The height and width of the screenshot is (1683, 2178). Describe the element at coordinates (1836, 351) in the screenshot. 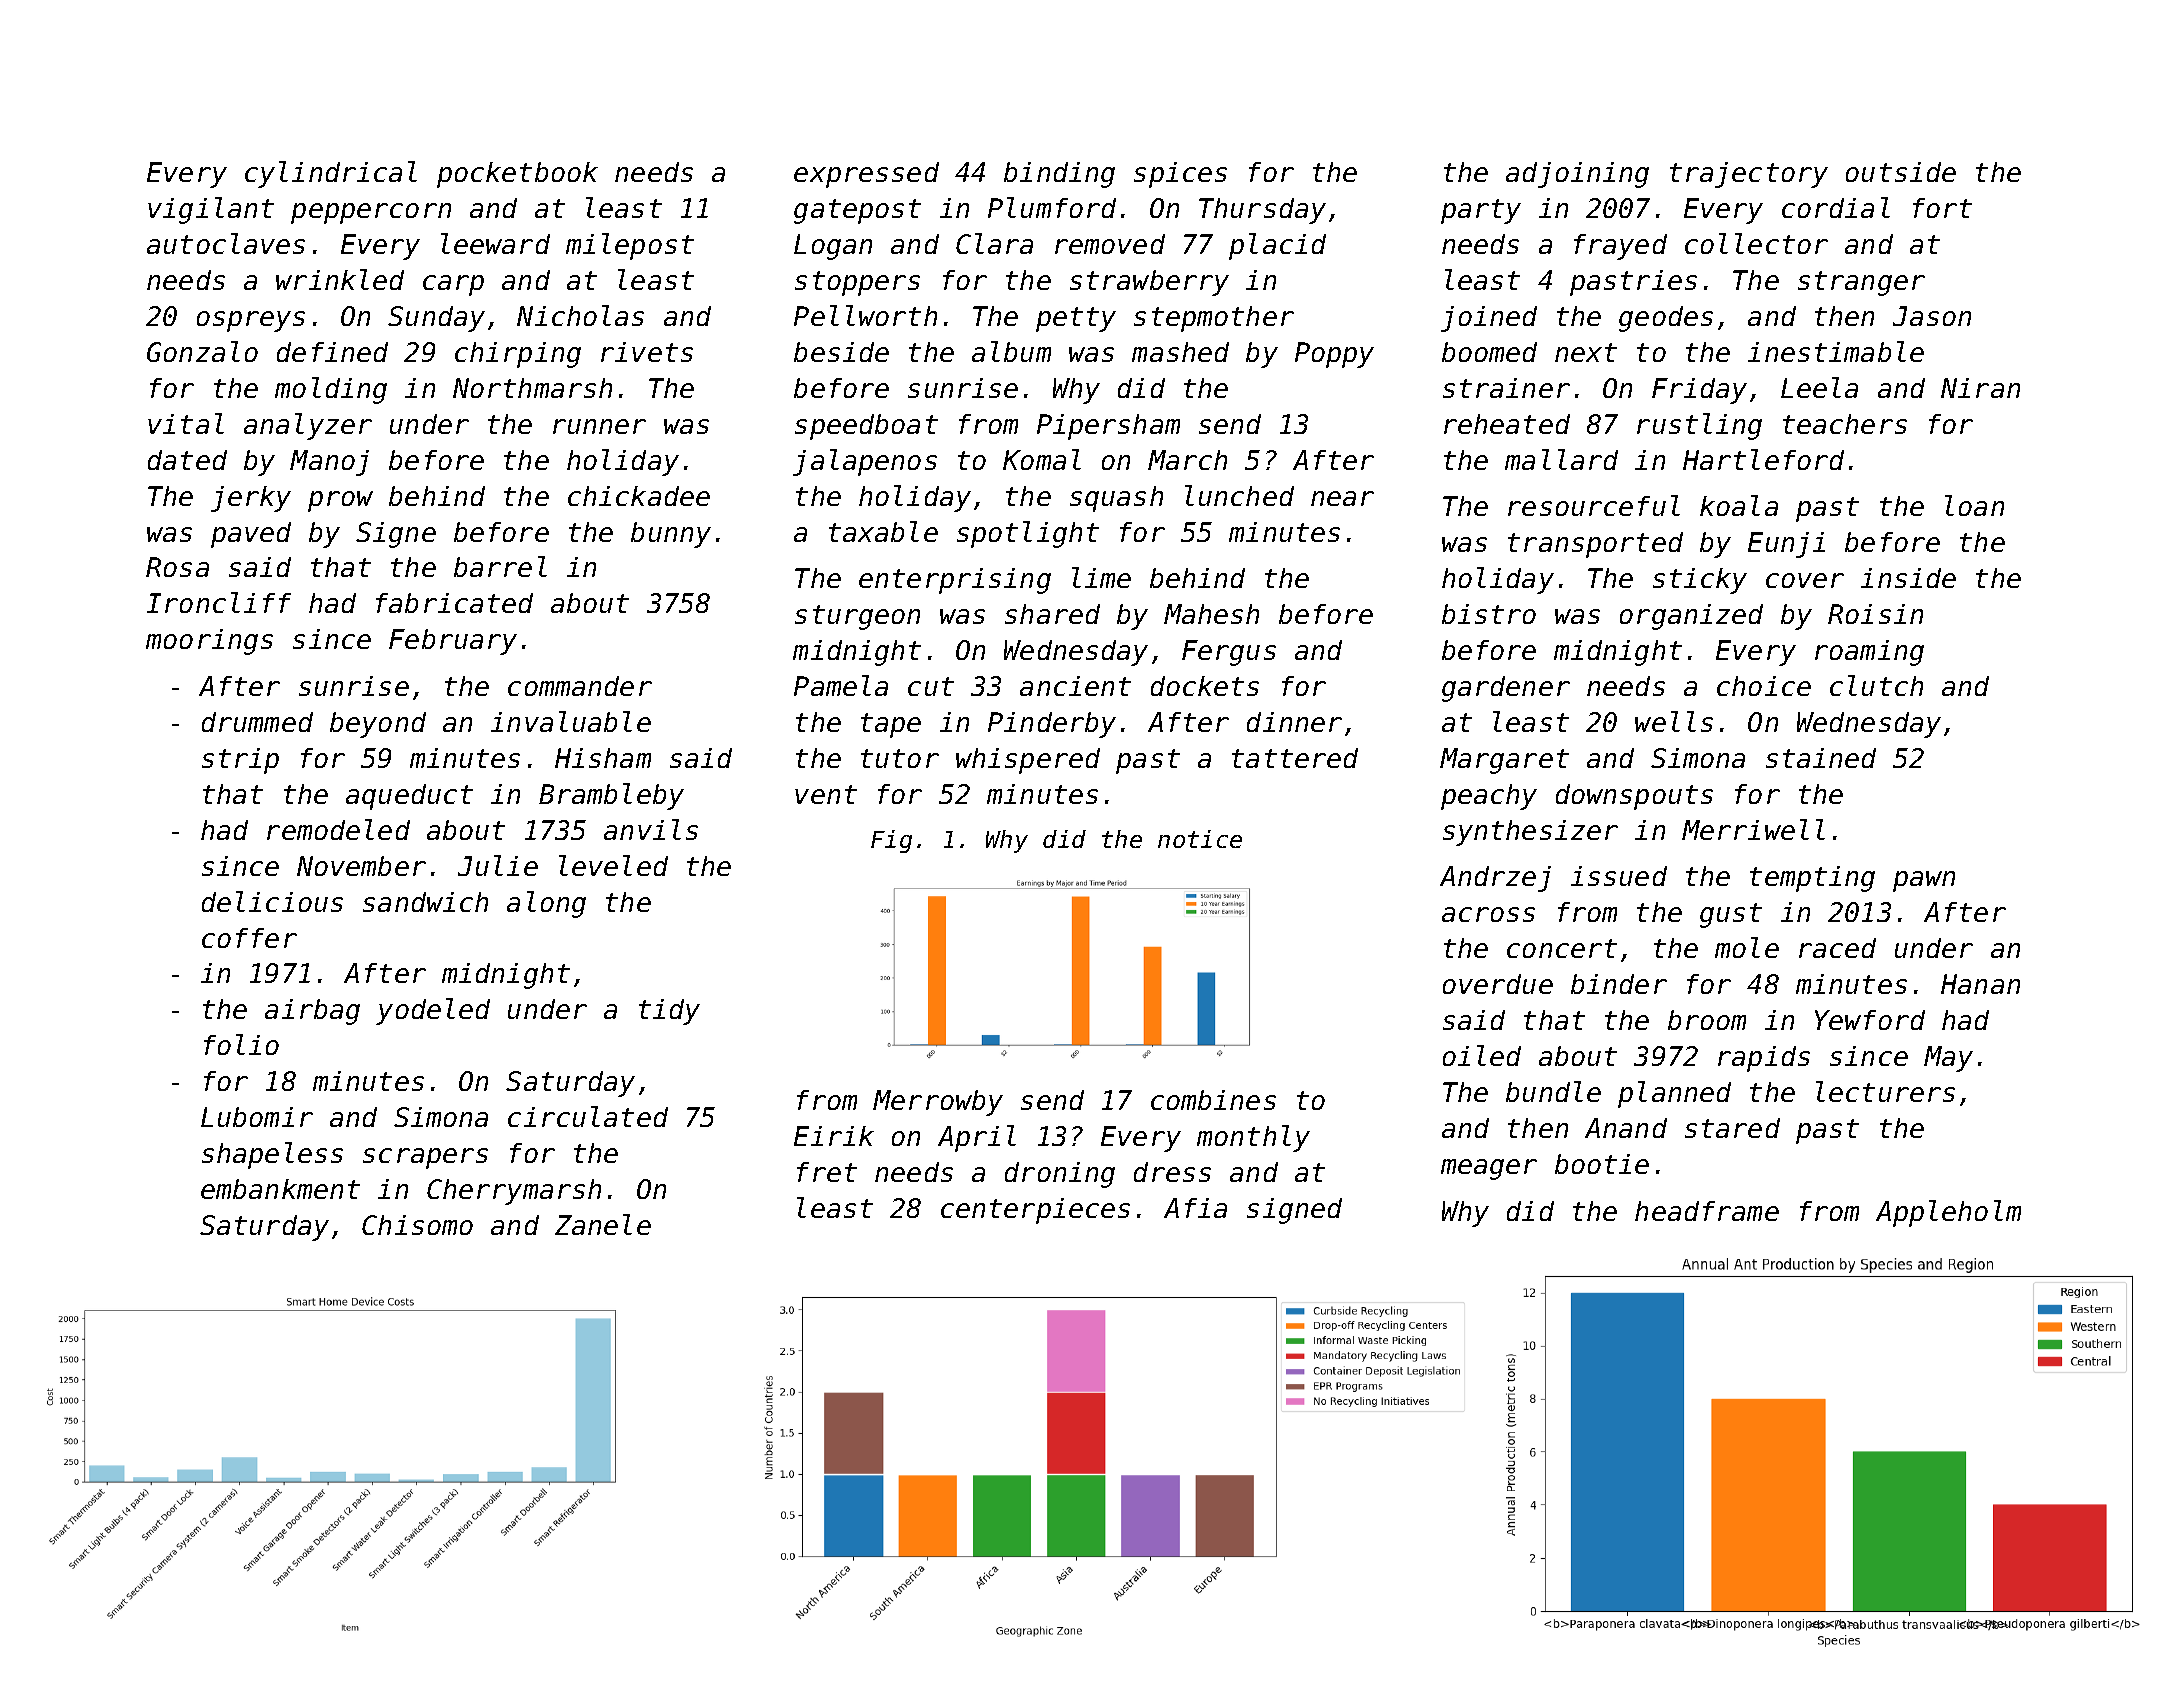

I see `inestimable` at that location.
